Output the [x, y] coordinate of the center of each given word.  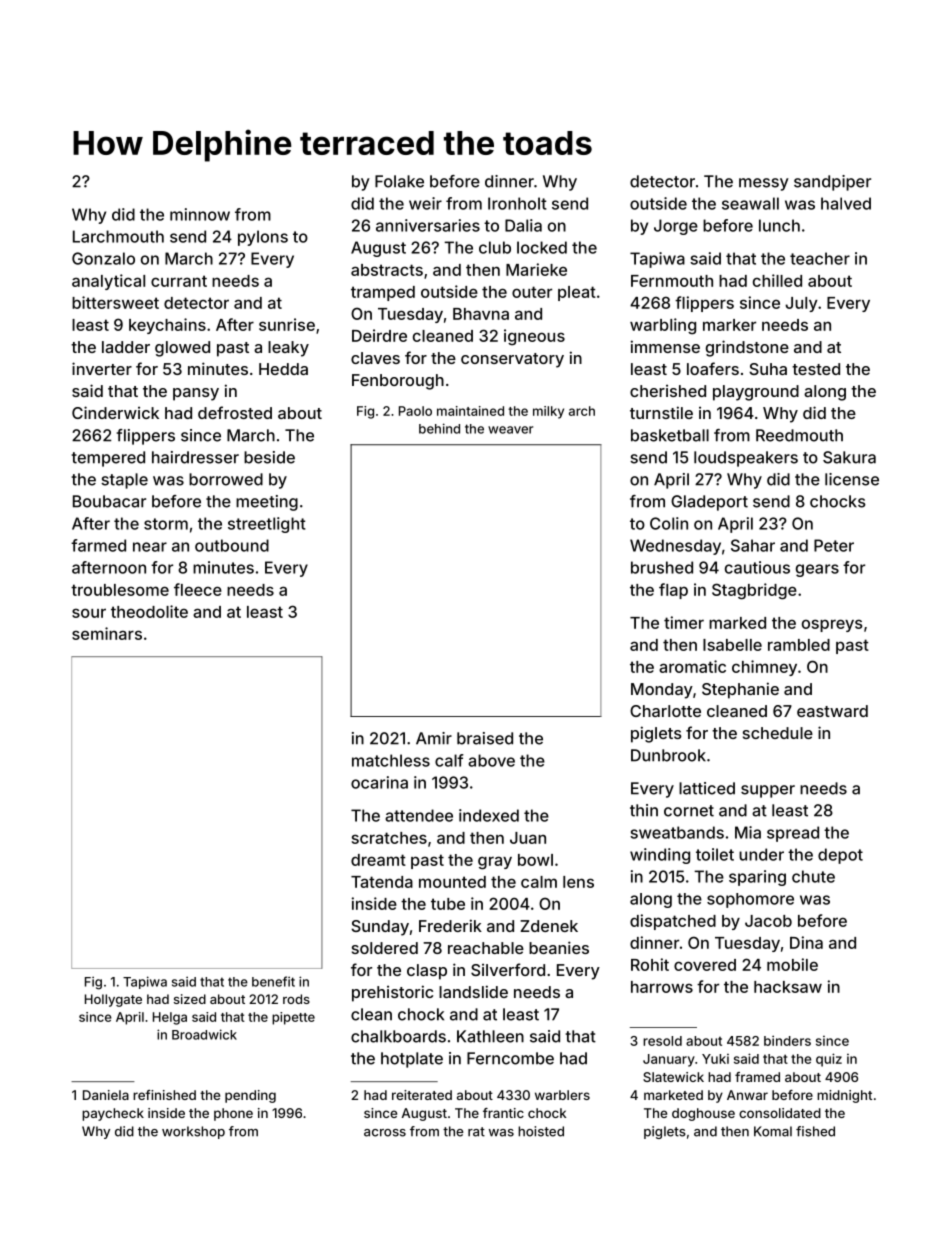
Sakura [849, 457]
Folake [399, 181]
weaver [510, 430]
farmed [98, 545]
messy [764, 184]
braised [485, 738]
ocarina [379, 782]
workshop [193, 1132]
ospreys [832, 625]
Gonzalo [103, 258]
